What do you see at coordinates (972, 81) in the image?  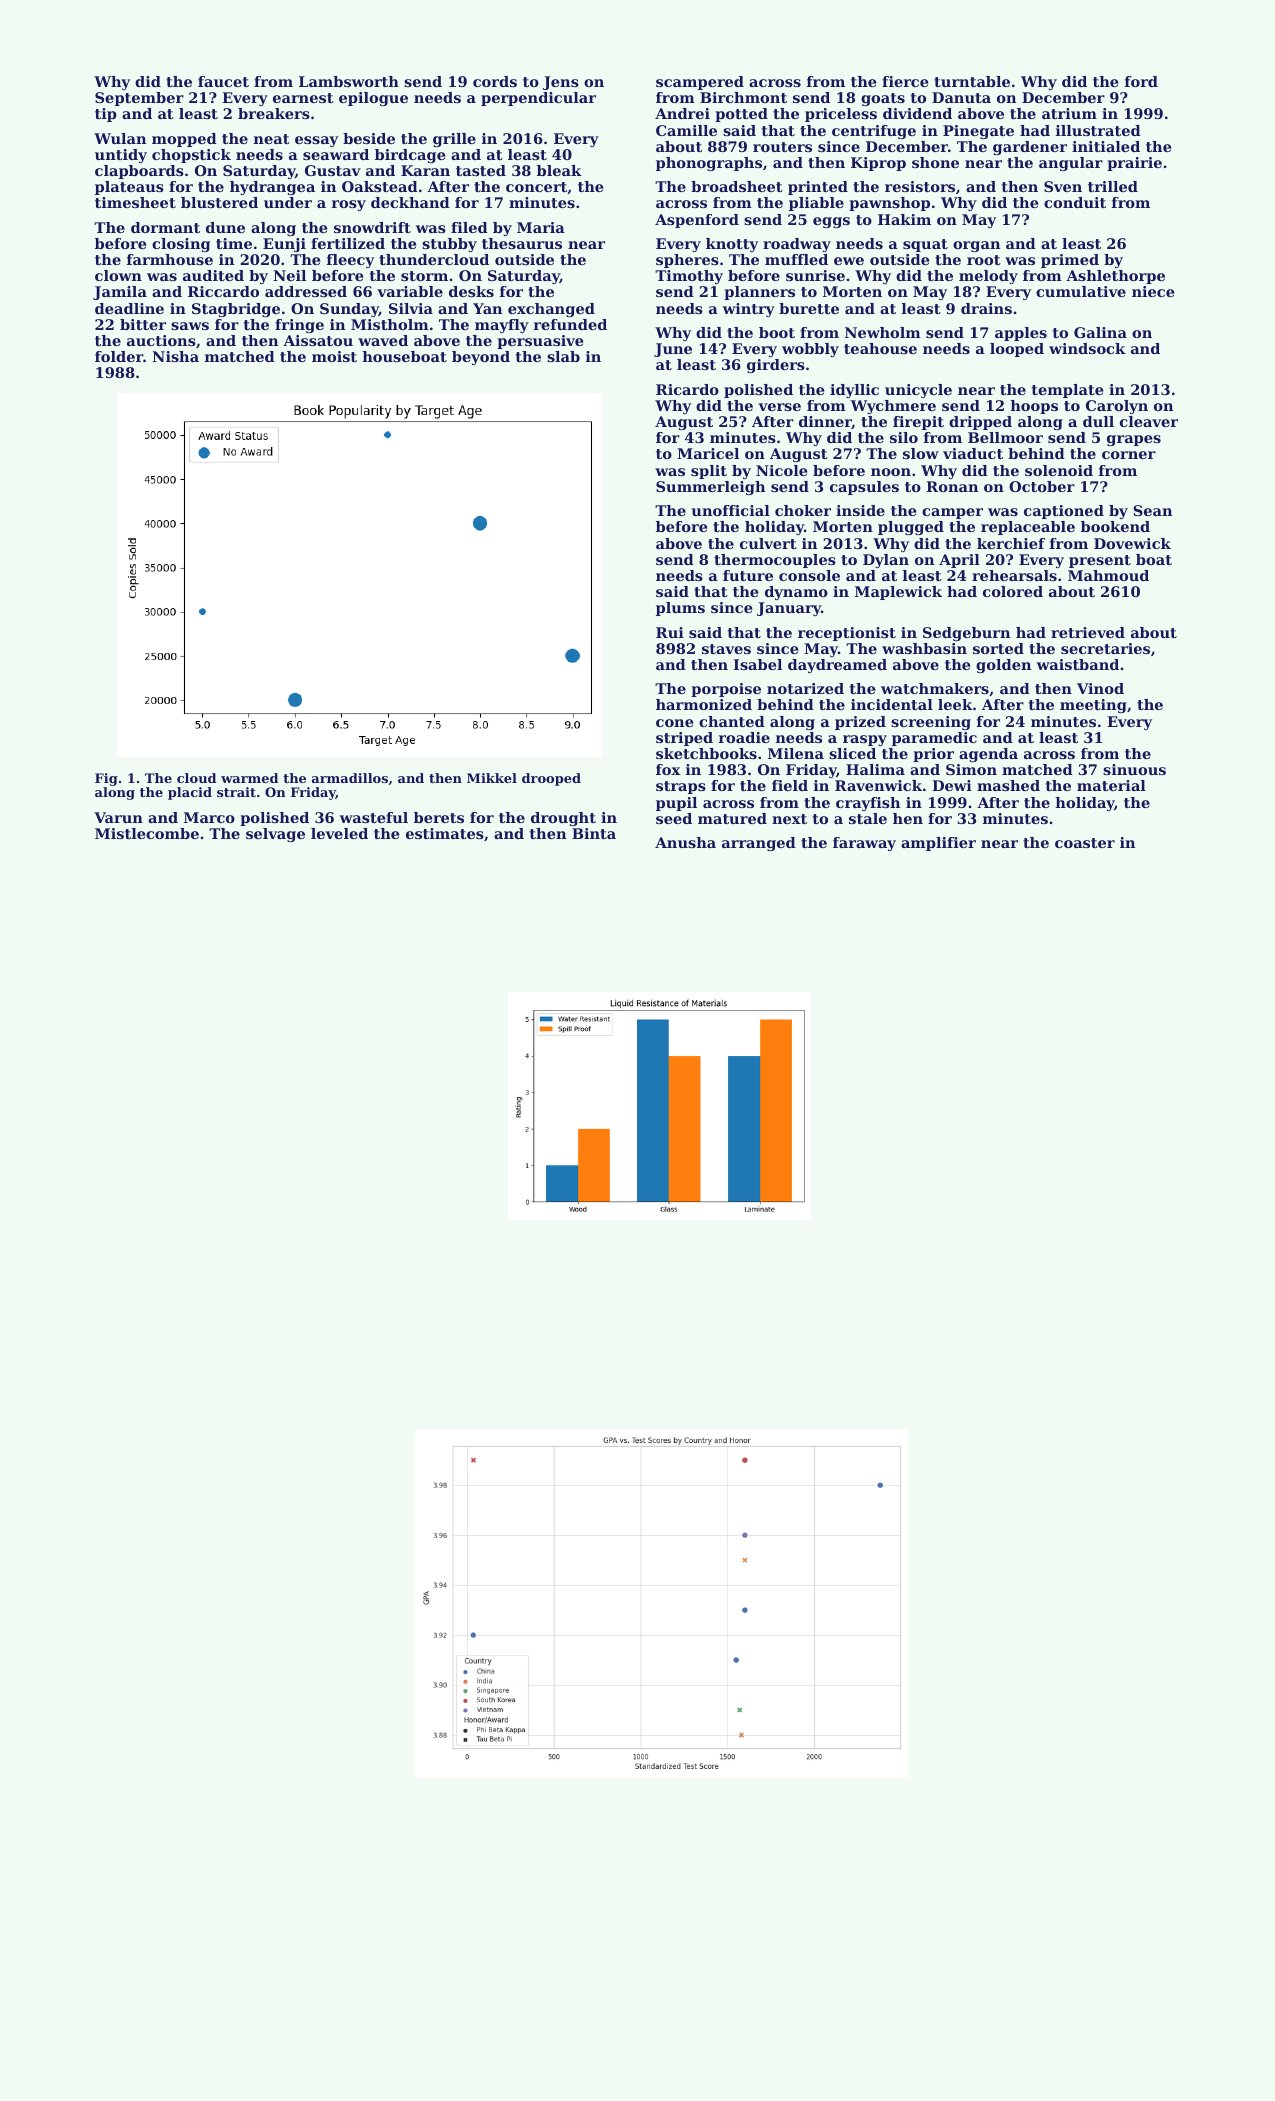 I see `turntable` at bounding box center [972, 81].
